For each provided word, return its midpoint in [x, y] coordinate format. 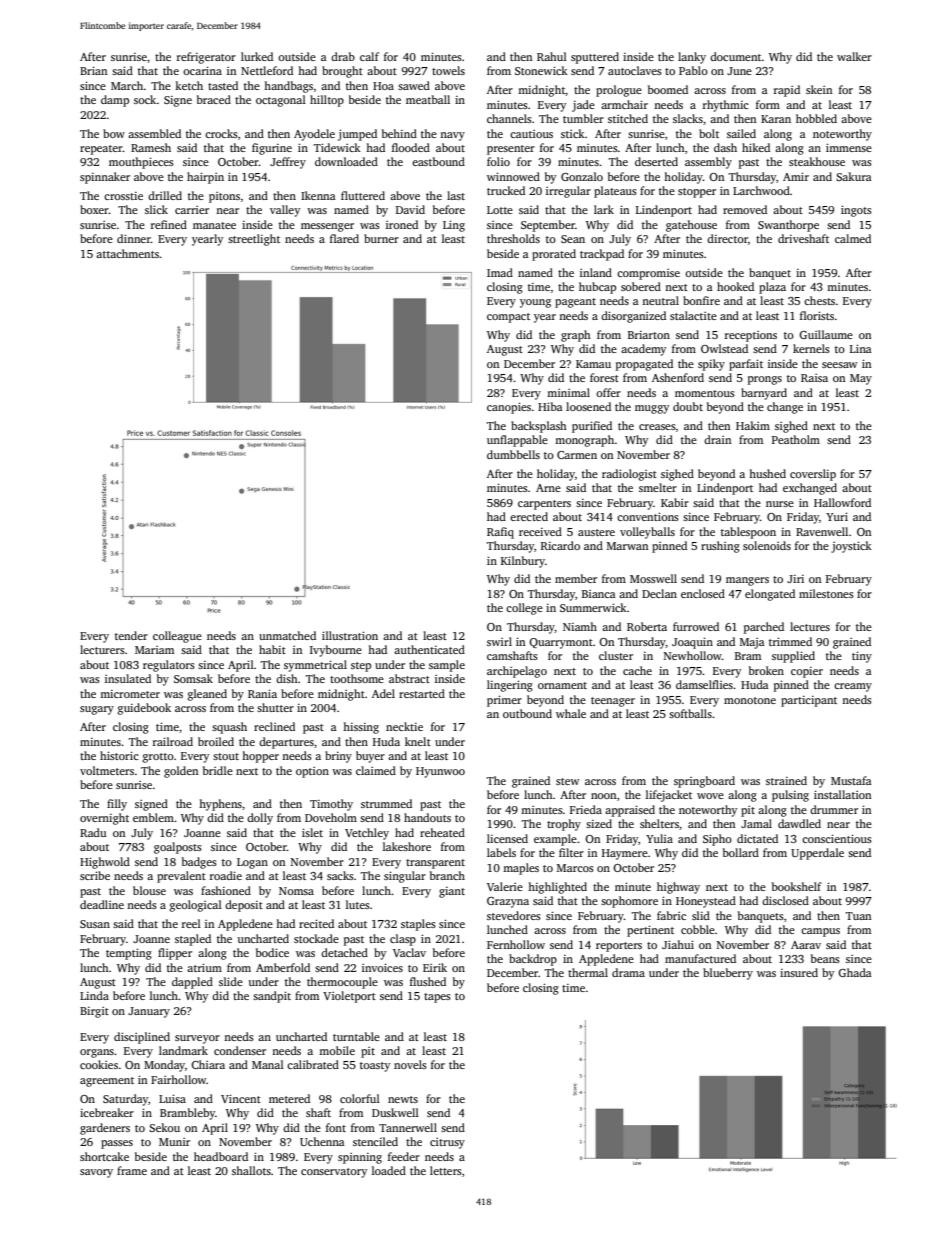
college [524, 609]
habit [272, 649]
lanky [692, 58]
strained [786, 780]
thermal [588, 972]
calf [369, 56]
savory [96, 1173]
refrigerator [206, 58]
